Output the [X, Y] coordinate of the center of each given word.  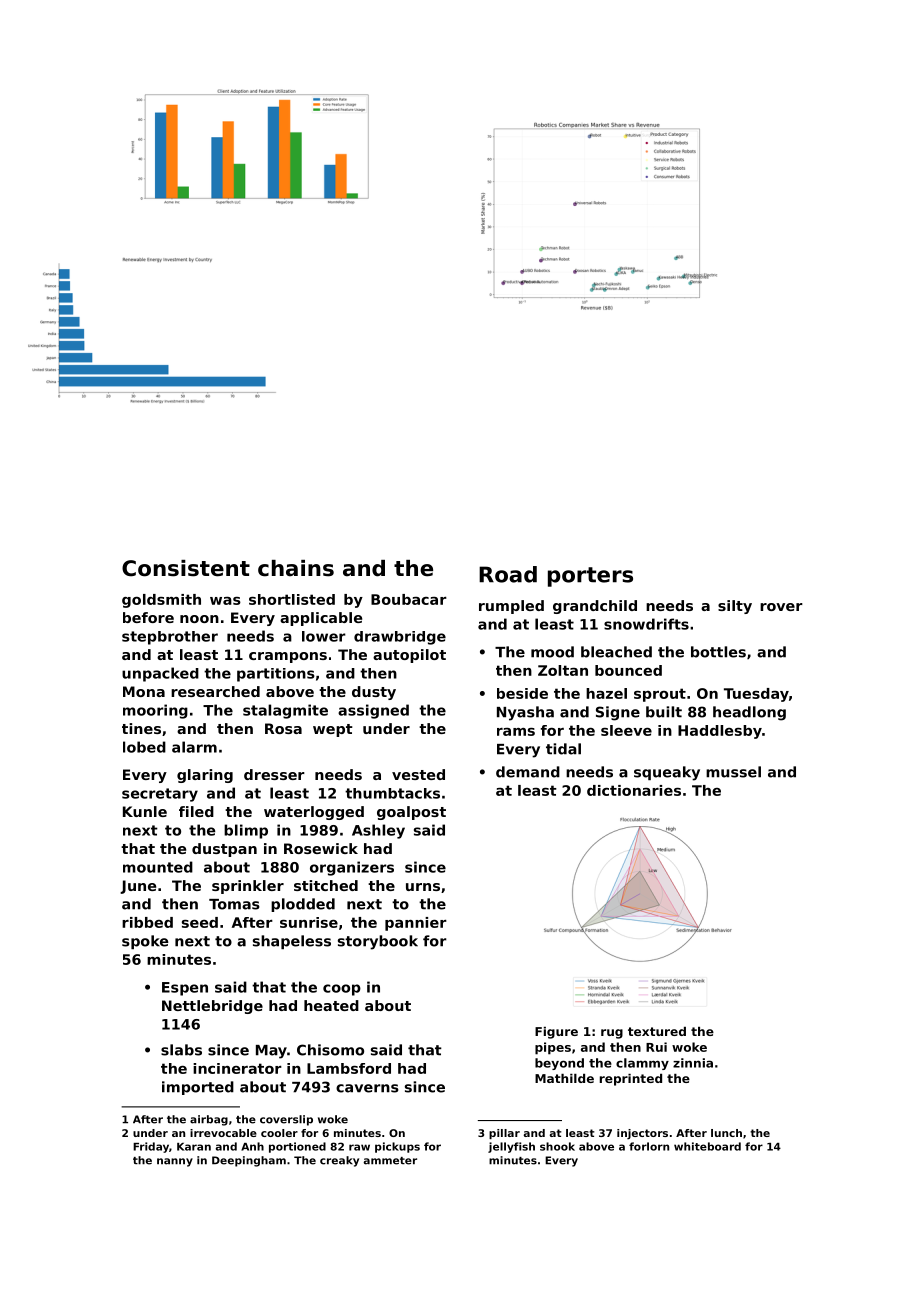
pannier [416, 924]
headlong [749, 713]
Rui [656, 1047]
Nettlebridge [212, 1007]
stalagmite [285, 711]
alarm [194, 747]
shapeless [292, 942]
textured [657, 1031]
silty [735, 607]
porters [590, 577]
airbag [209, 1120]
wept [333, 730]
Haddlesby [720, 732]
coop [342, 990]
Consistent [186, 568]
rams [516, 732]
